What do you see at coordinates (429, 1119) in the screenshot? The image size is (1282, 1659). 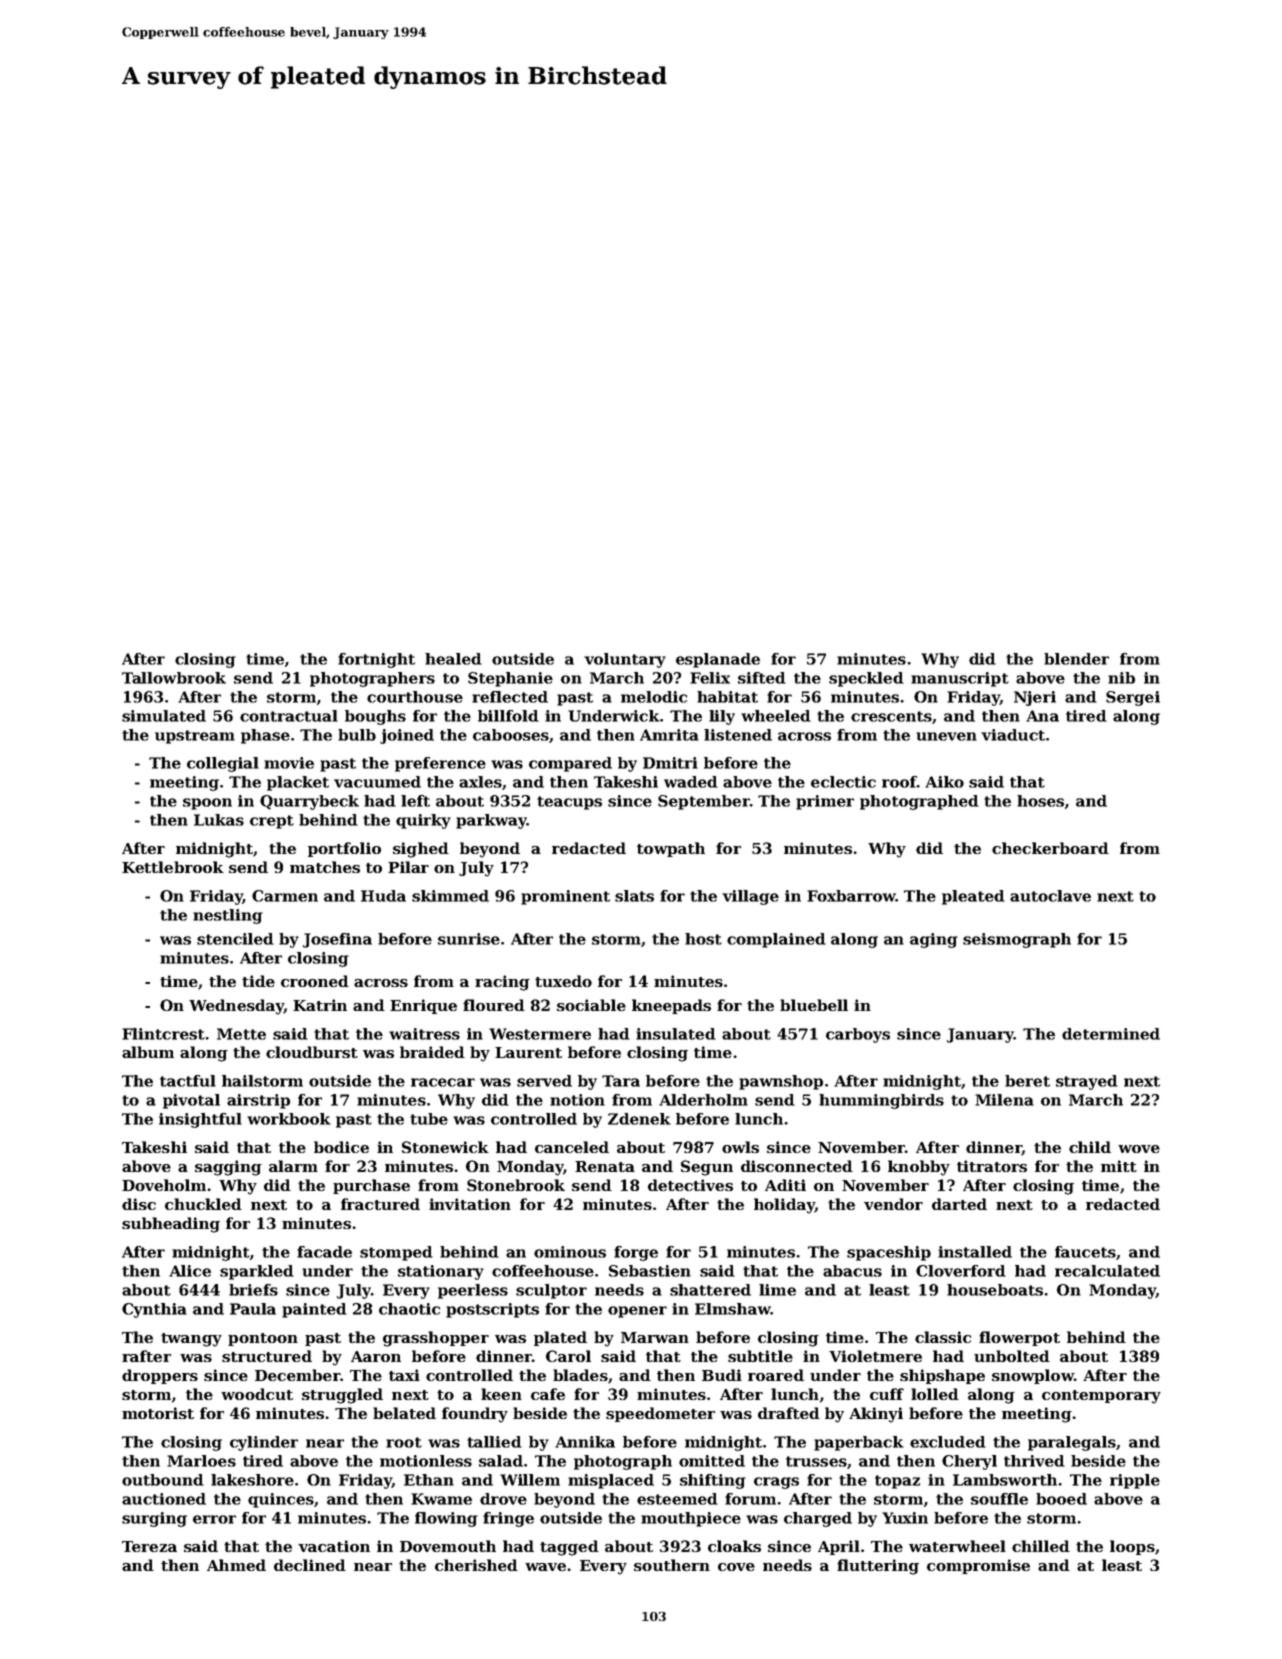 I see `tube` at bounding box center [429, 1119].
